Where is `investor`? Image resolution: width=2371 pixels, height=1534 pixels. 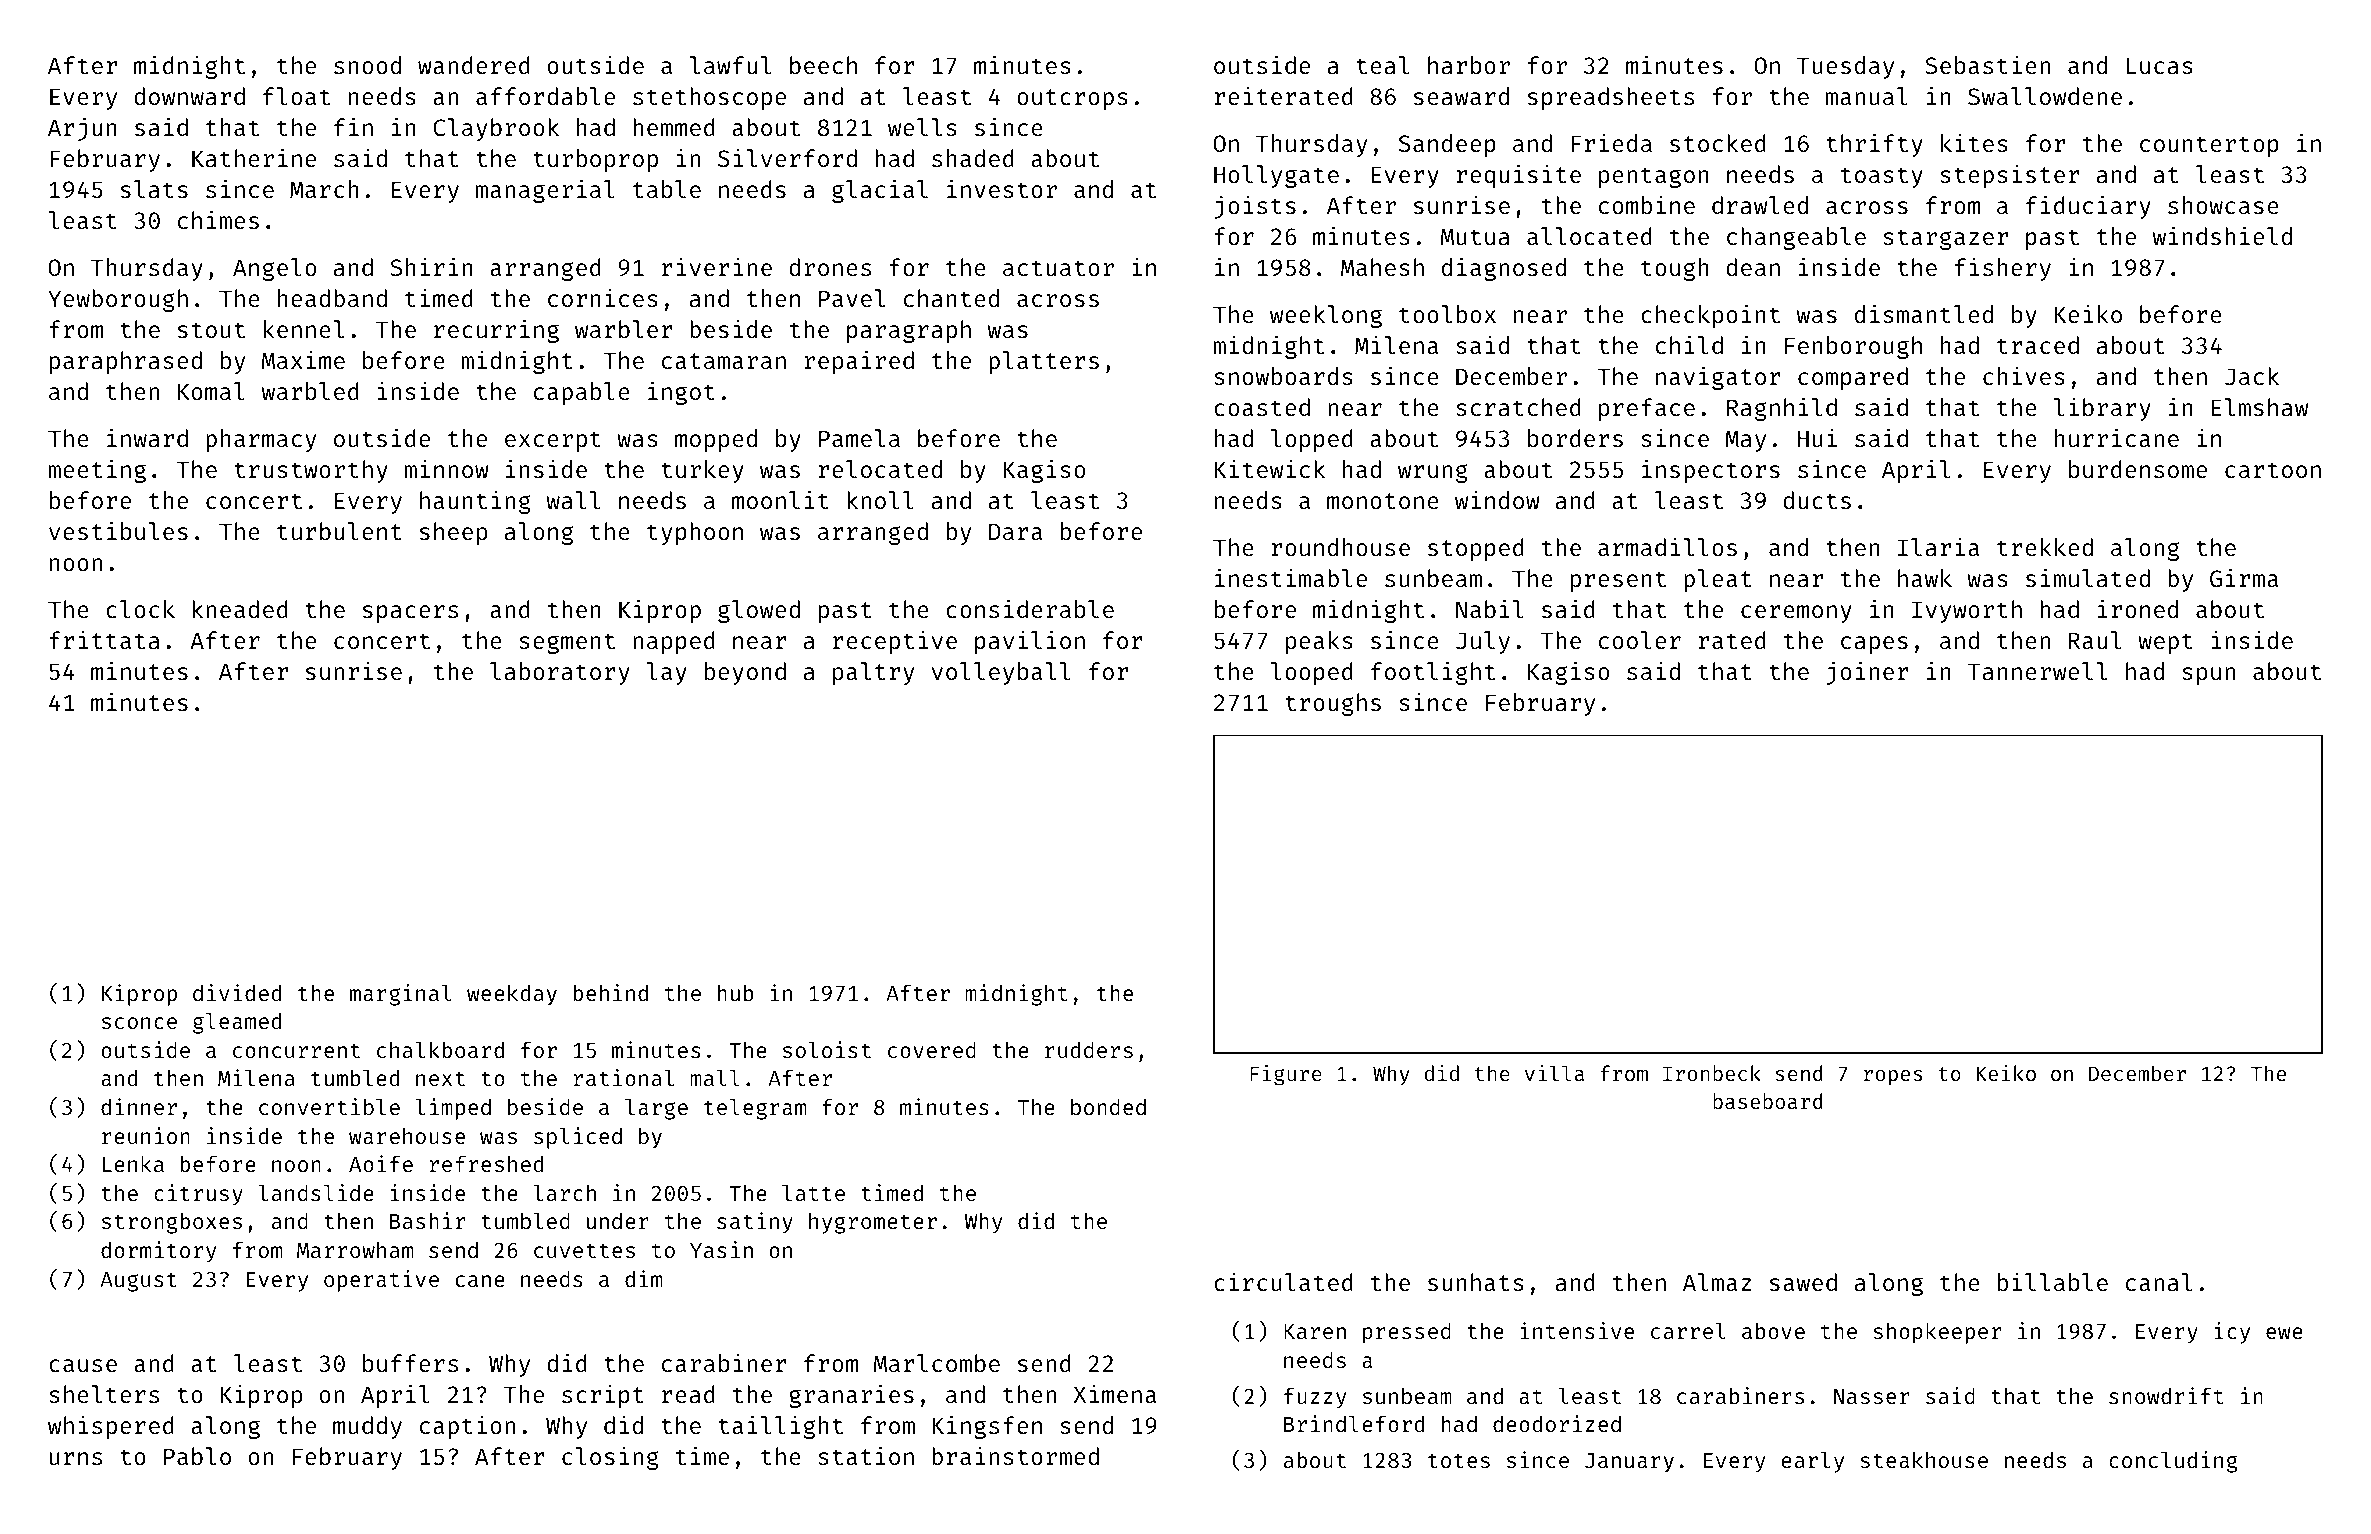 investor is located at coordinates (1002, 188).
